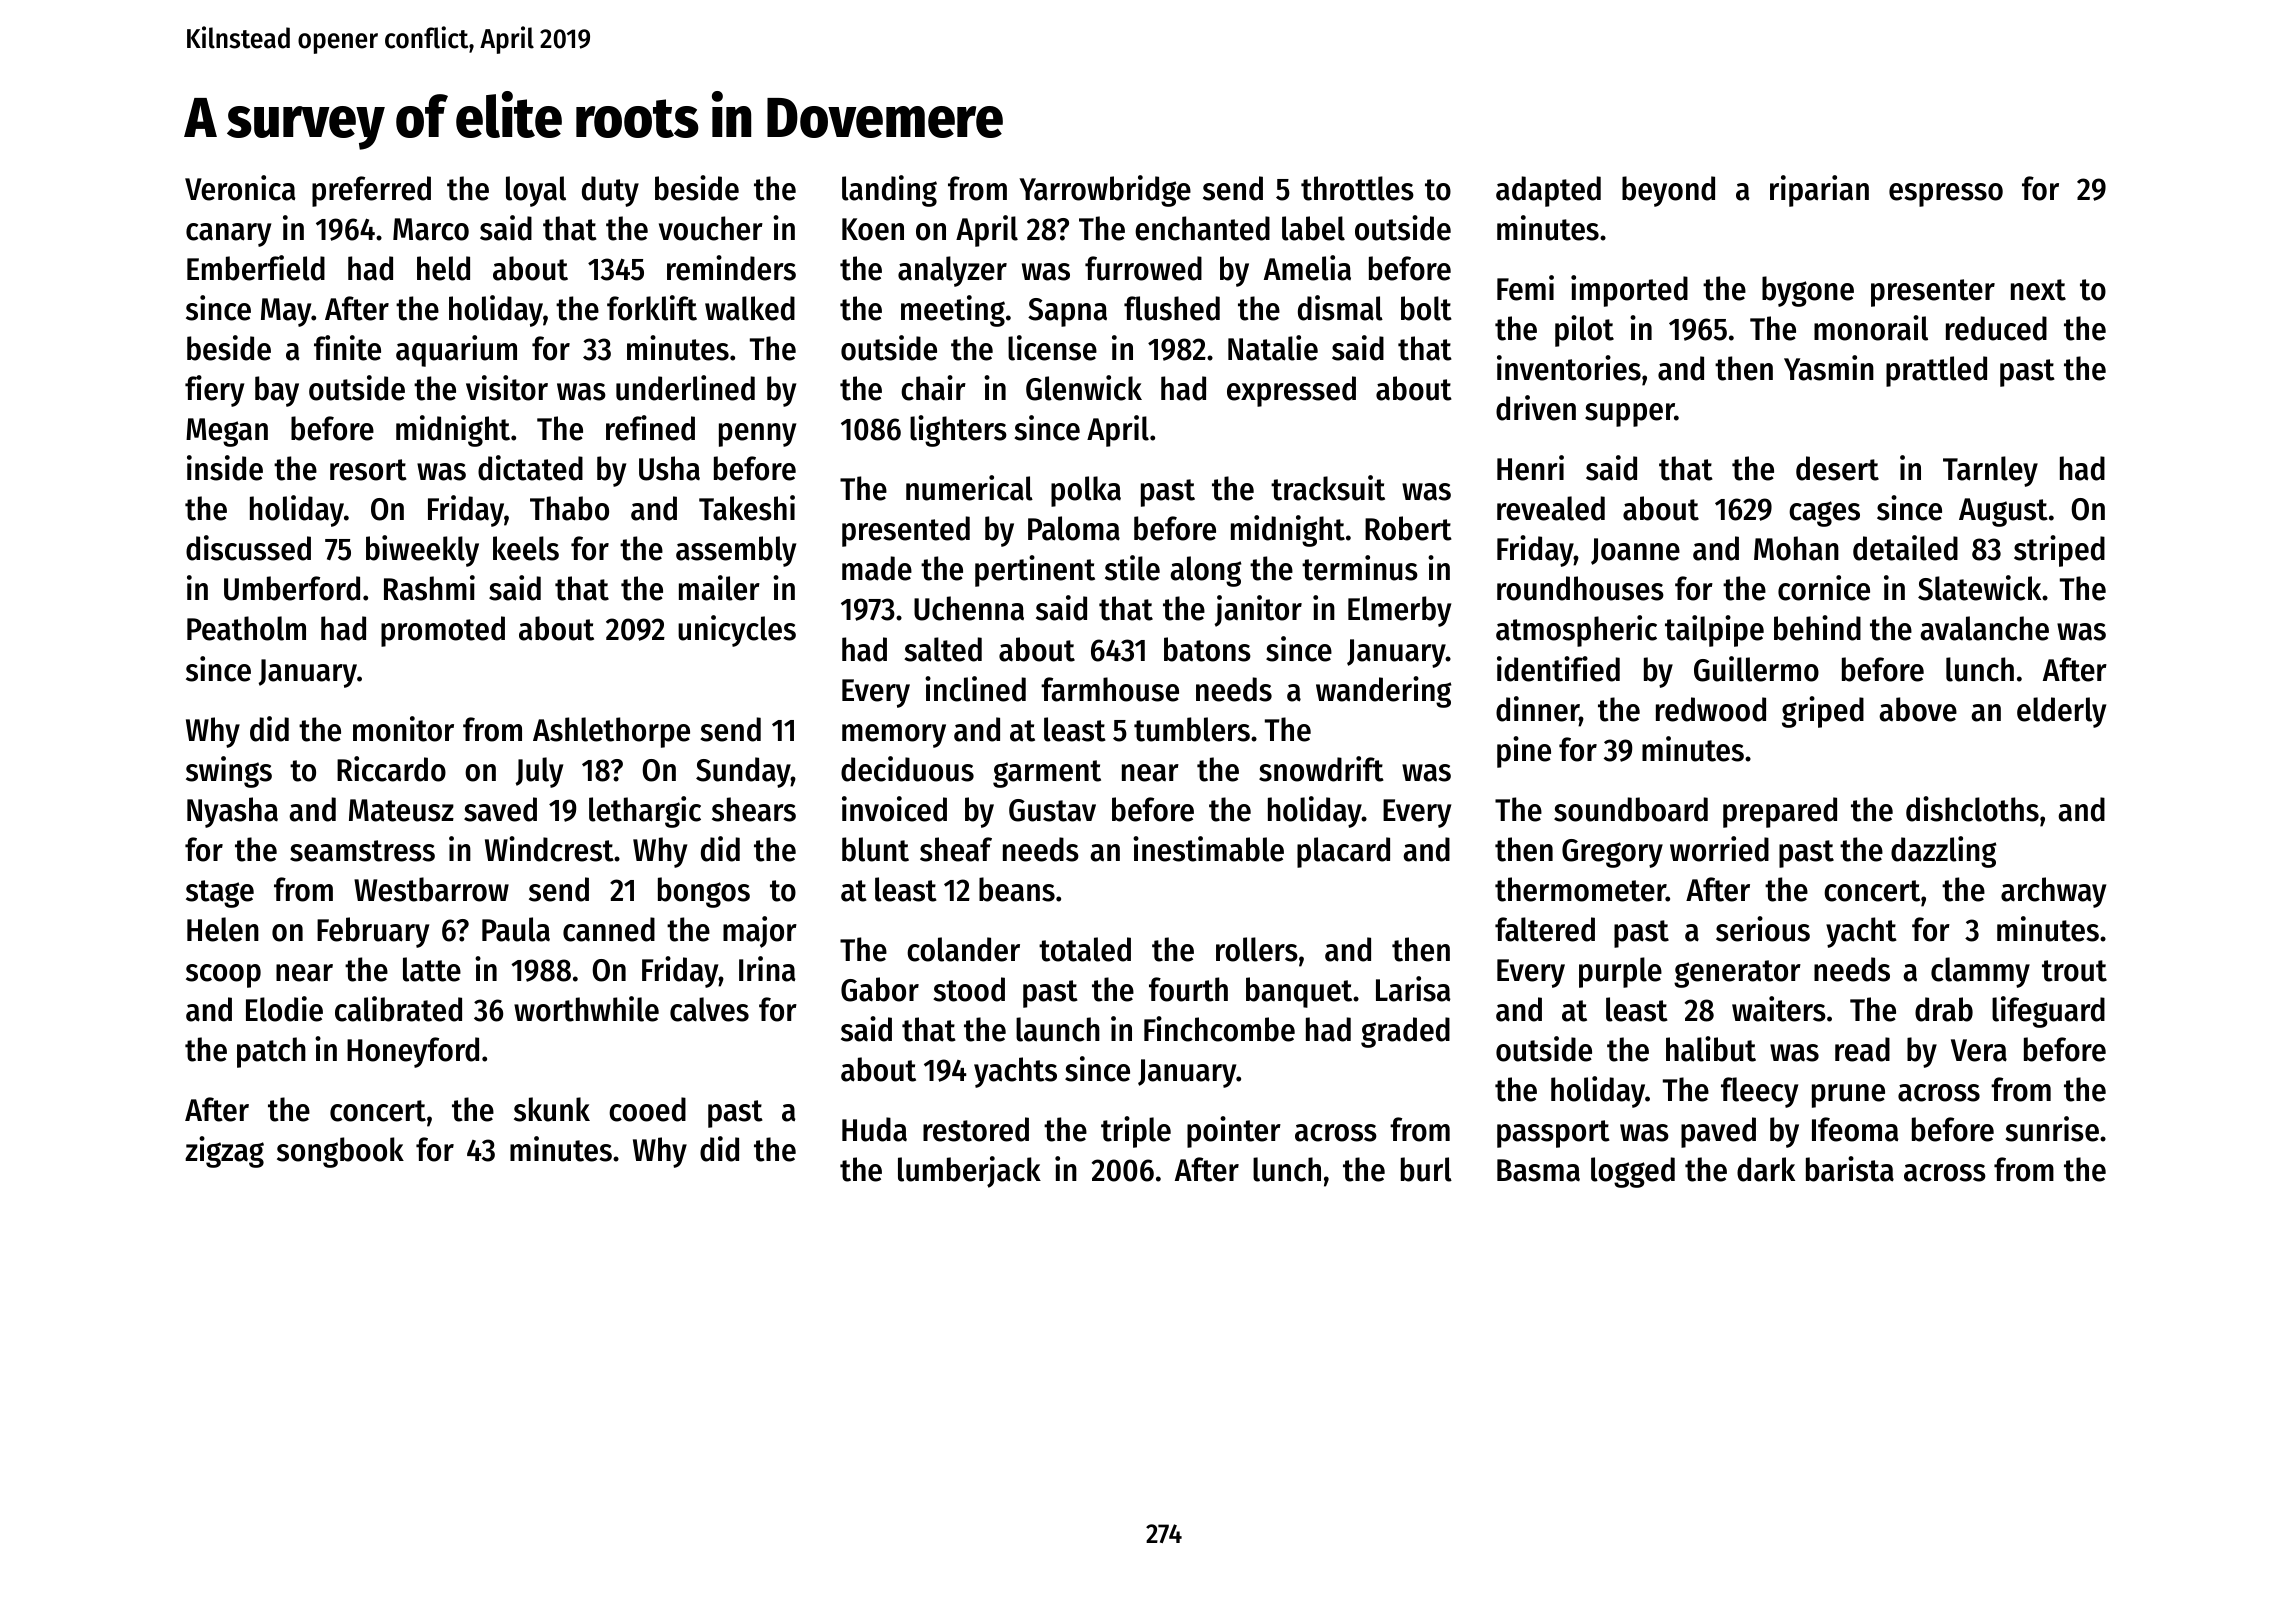 This screenshot has height=1620, width=2292. Describe the element at coordinates (391, 769) in the screenshot. I see `Riccardo` at that location.
